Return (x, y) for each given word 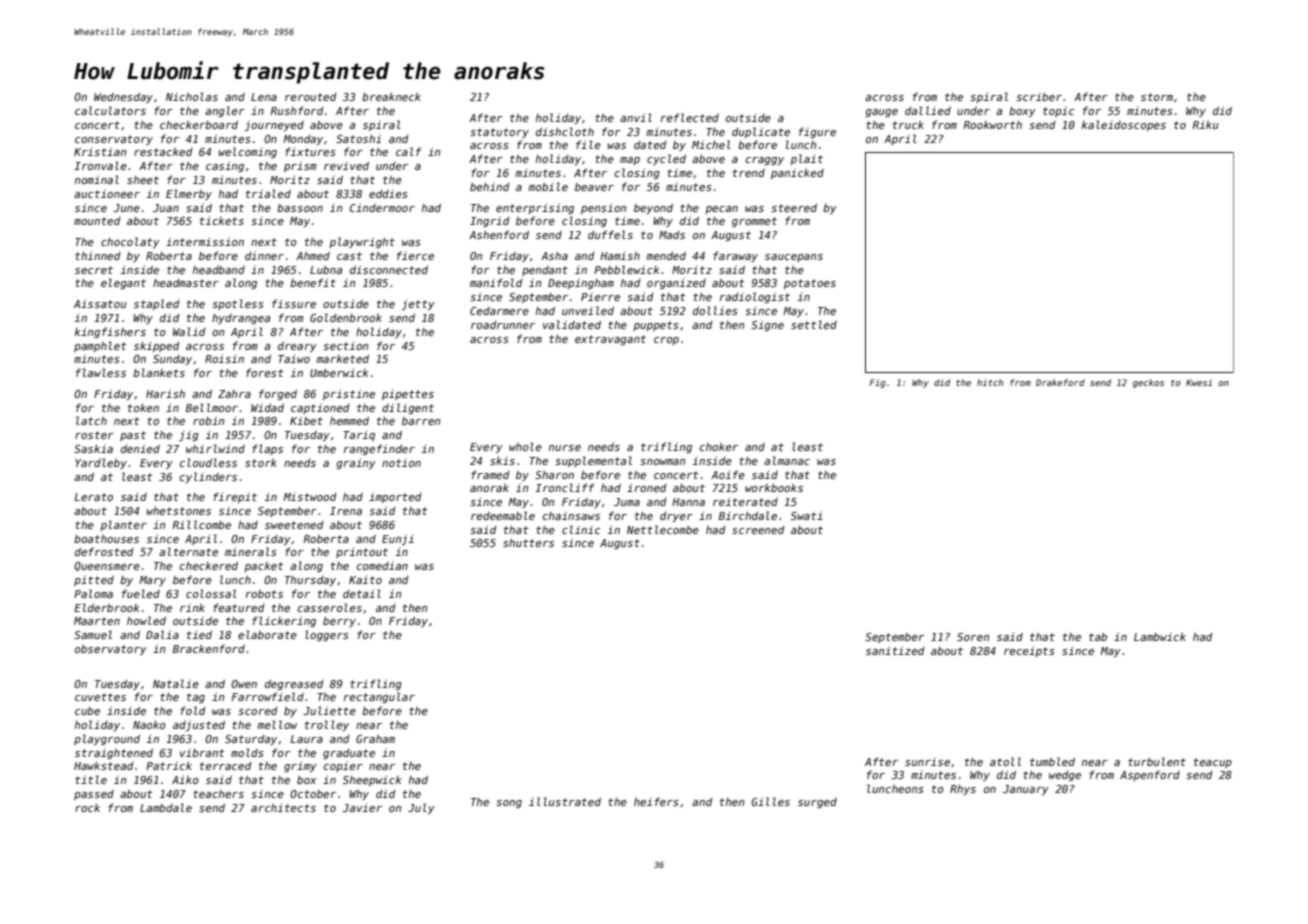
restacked (163, 152)
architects (283, 808)
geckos (1148, 383)
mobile (548, 186)
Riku (1205, 125)
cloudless (208, 462)
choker (719, 447)
